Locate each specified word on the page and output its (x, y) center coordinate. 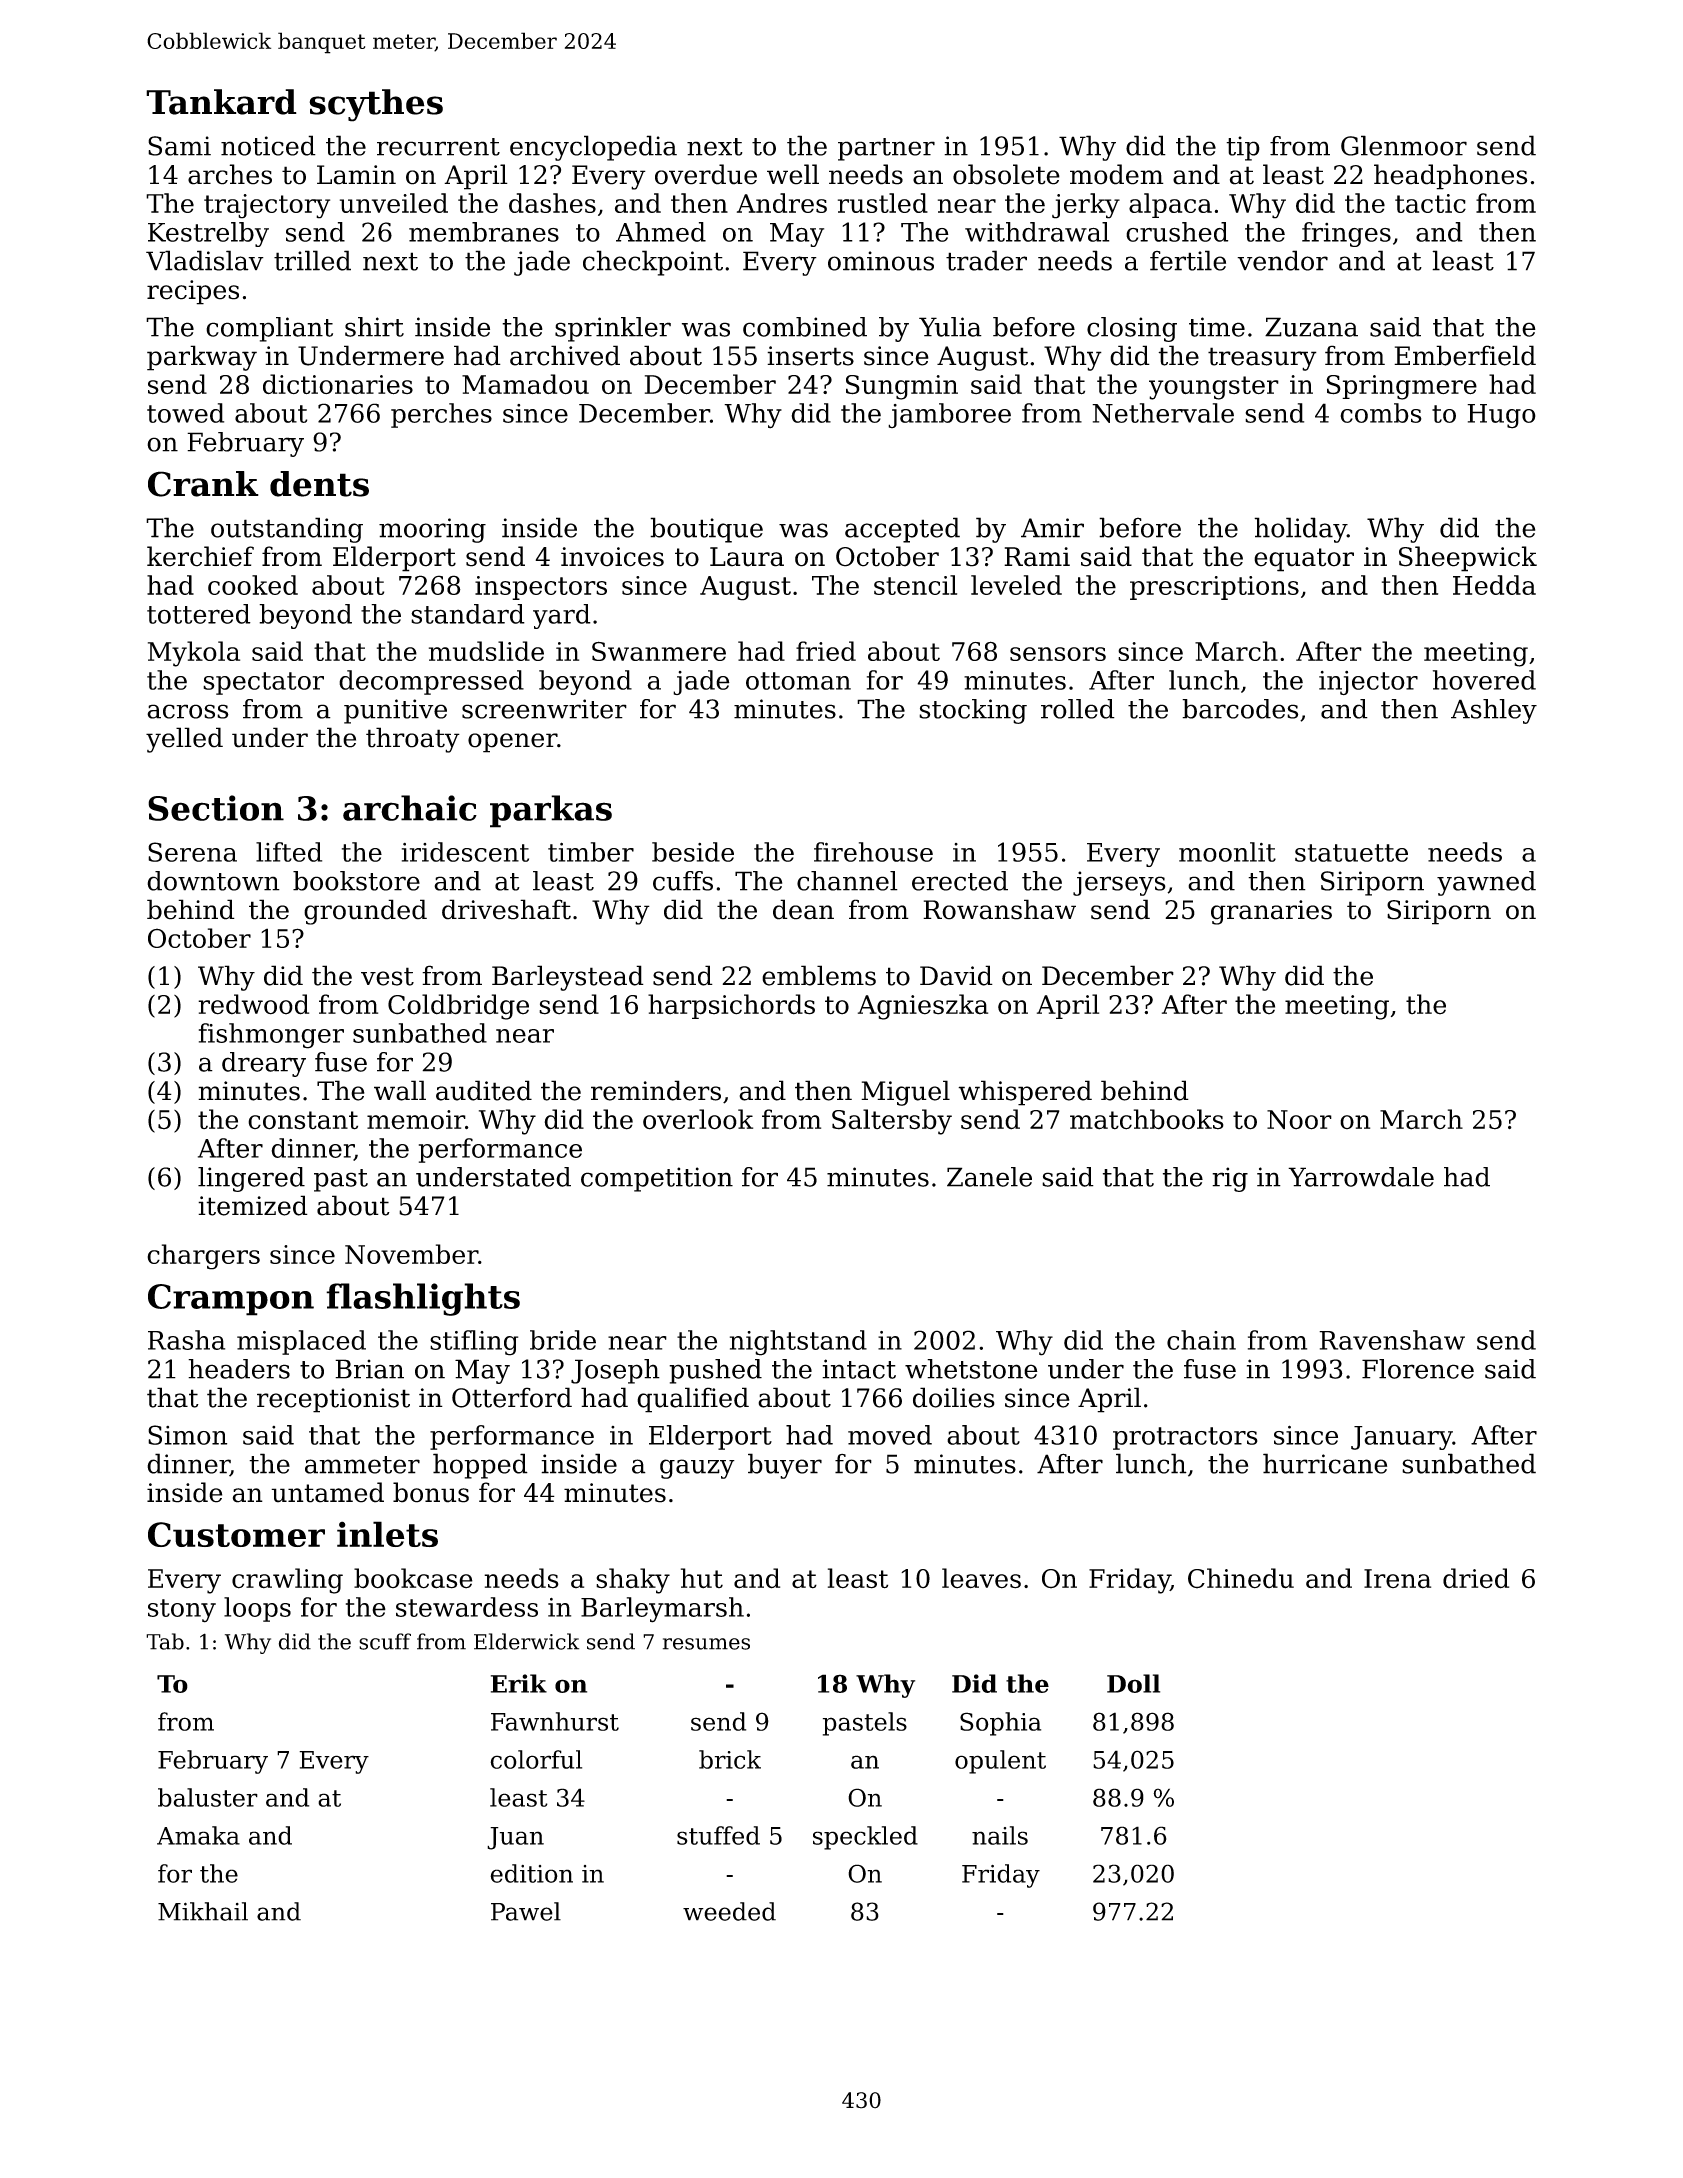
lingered (251, 1179)
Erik (519, 1683)
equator (1304, 560)
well (793, 174)
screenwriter (544, 709)
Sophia (1000, 1724)
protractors (1185, 1438)
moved (890, 1435)
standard (468, 614)
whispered (1025, 1093)
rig (1230, 1179)
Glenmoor (1404, 145)
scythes (376, 105)
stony (182, 1611)
